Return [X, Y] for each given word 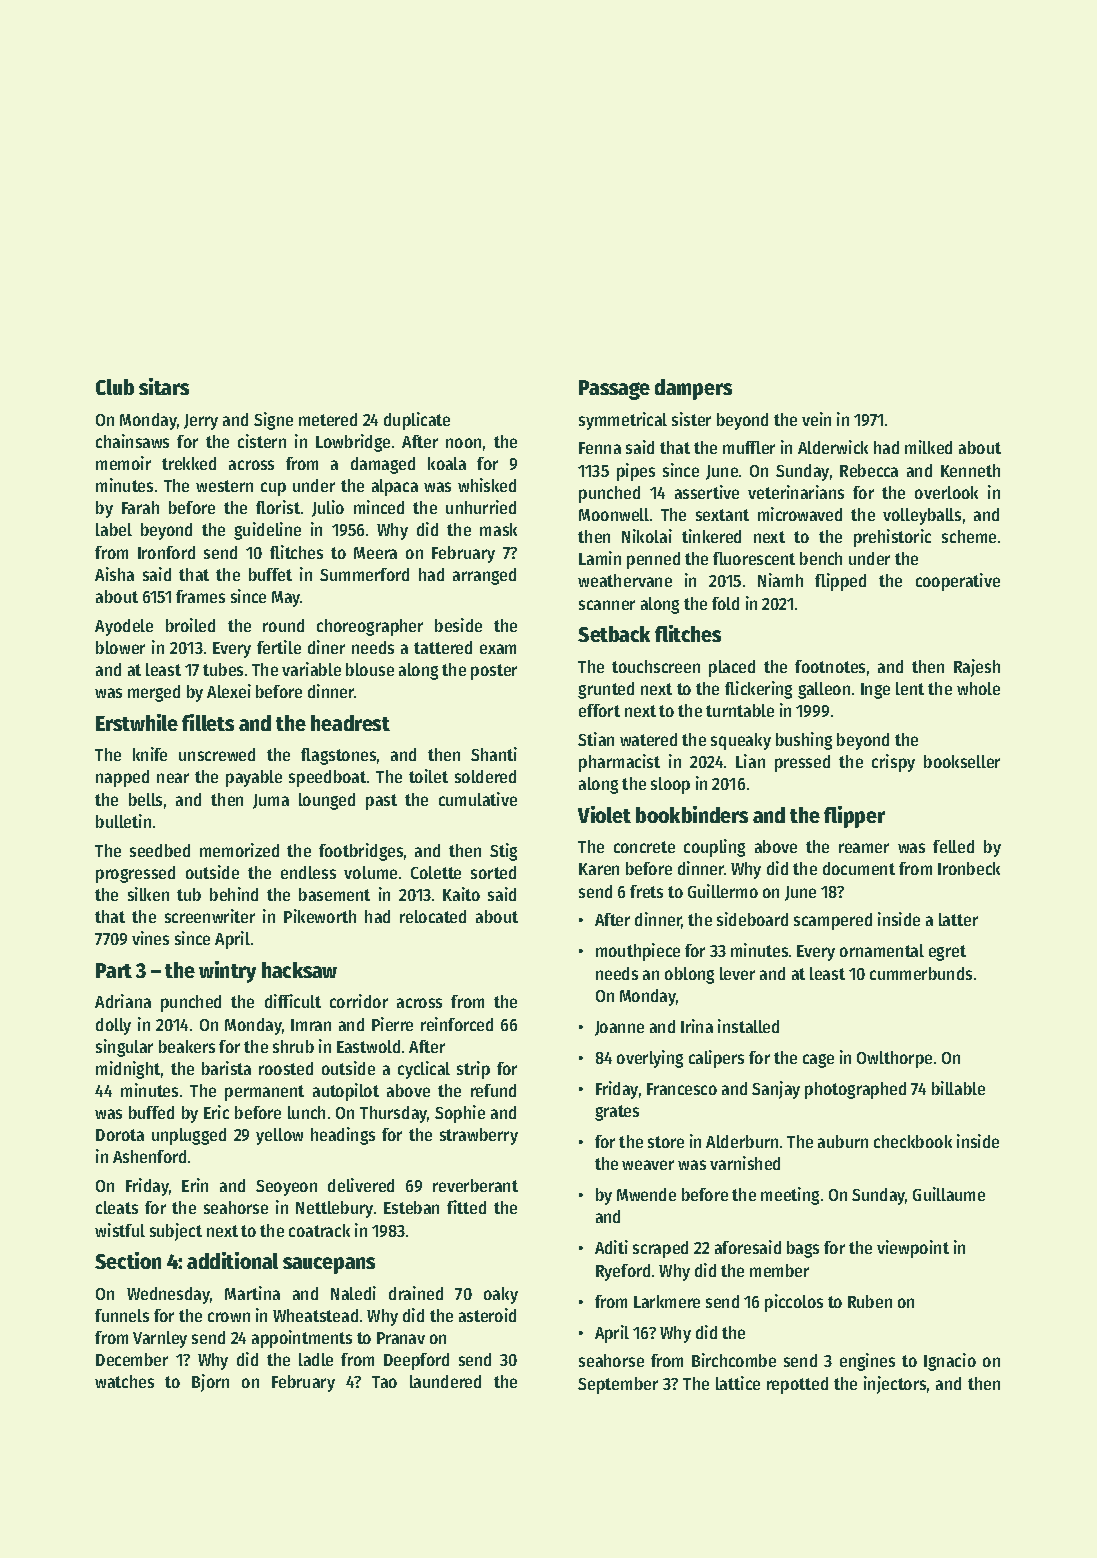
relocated [433, 916]
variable [311, 669]
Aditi [611, 1247]
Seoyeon [286, 1188]
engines [867, 1362]
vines [150, 938]
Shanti [494, 754]
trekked [189, 463]
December [132, 1359]
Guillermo [723, 891]
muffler [749, 447]
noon [463, 443]
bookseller [962, 761]
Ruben [870, 1301]
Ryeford [623, 1272]
